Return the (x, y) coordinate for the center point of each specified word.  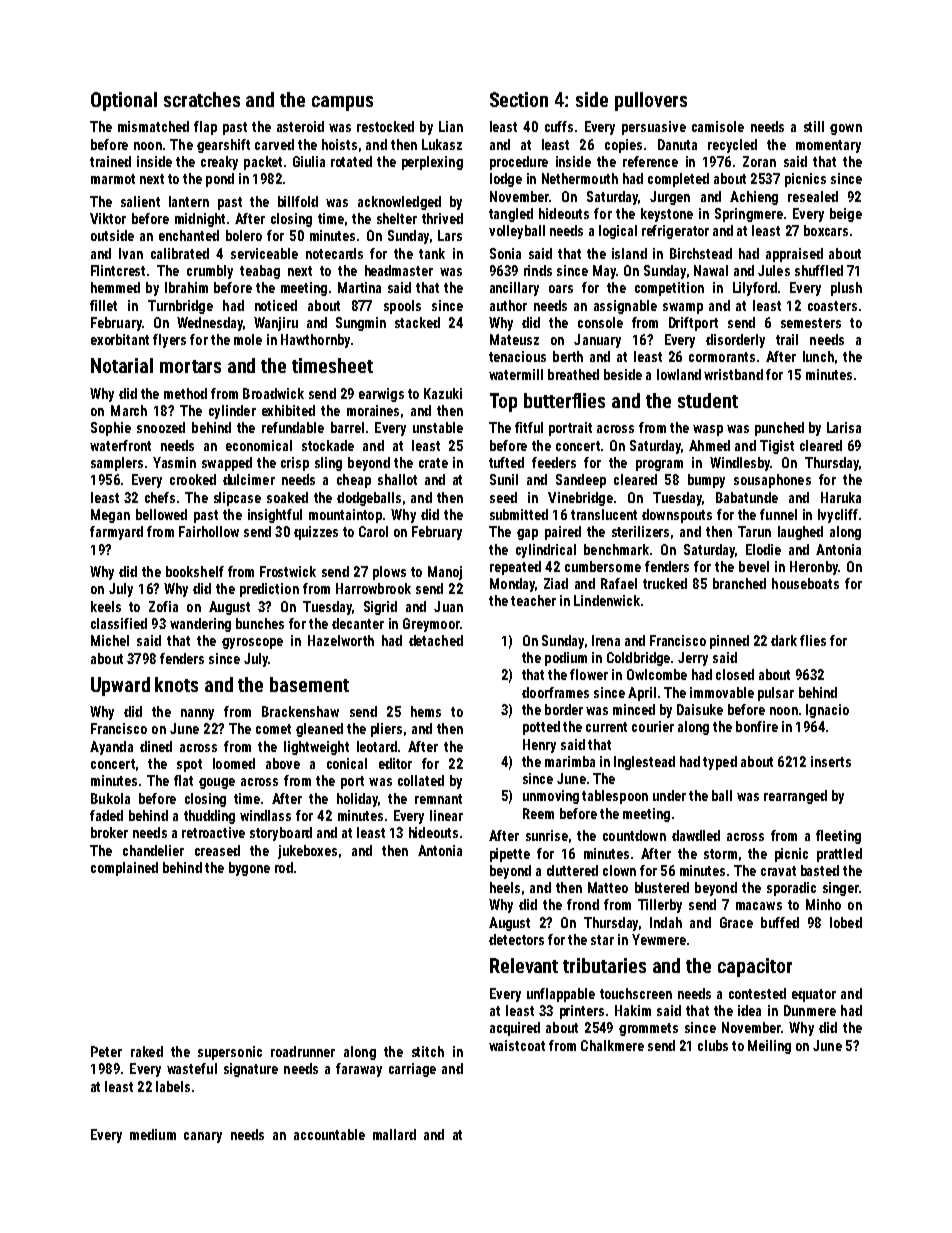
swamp (683, 308)
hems (426, 711)
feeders (554, 462)
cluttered (572, 870)
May (604, 272)
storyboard (281, 834)
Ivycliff (838, 516)
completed (678, 180)
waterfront (120, 445)
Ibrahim (186, 287)
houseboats (805, 583)
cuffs (559, 126)
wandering (200, 625)
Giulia (309, 161)
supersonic (230, 1053)
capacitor (755, 967)
